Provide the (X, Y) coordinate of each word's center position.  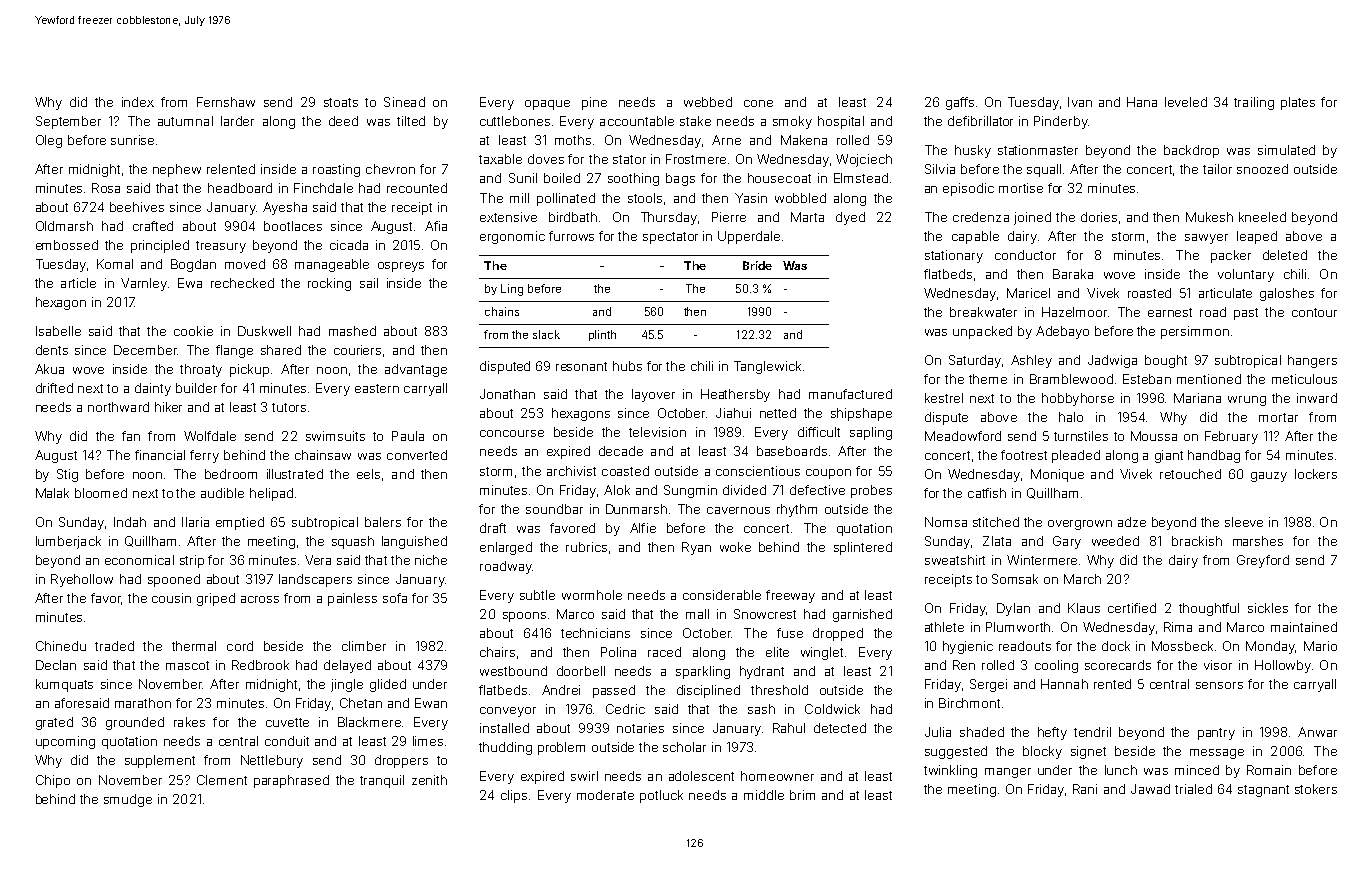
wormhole (592, 595)
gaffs (960, 103)
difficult (819, 432)
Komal (115, 264)
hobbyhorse (1078, 399)
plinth (602, 335)
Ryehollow (82, 580)
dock (1116, 646)
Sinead (404, 102)
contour (1314, 312)
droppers (401, 761)
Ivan (1080, 102)
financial (160, 455)
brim (802, 795)
